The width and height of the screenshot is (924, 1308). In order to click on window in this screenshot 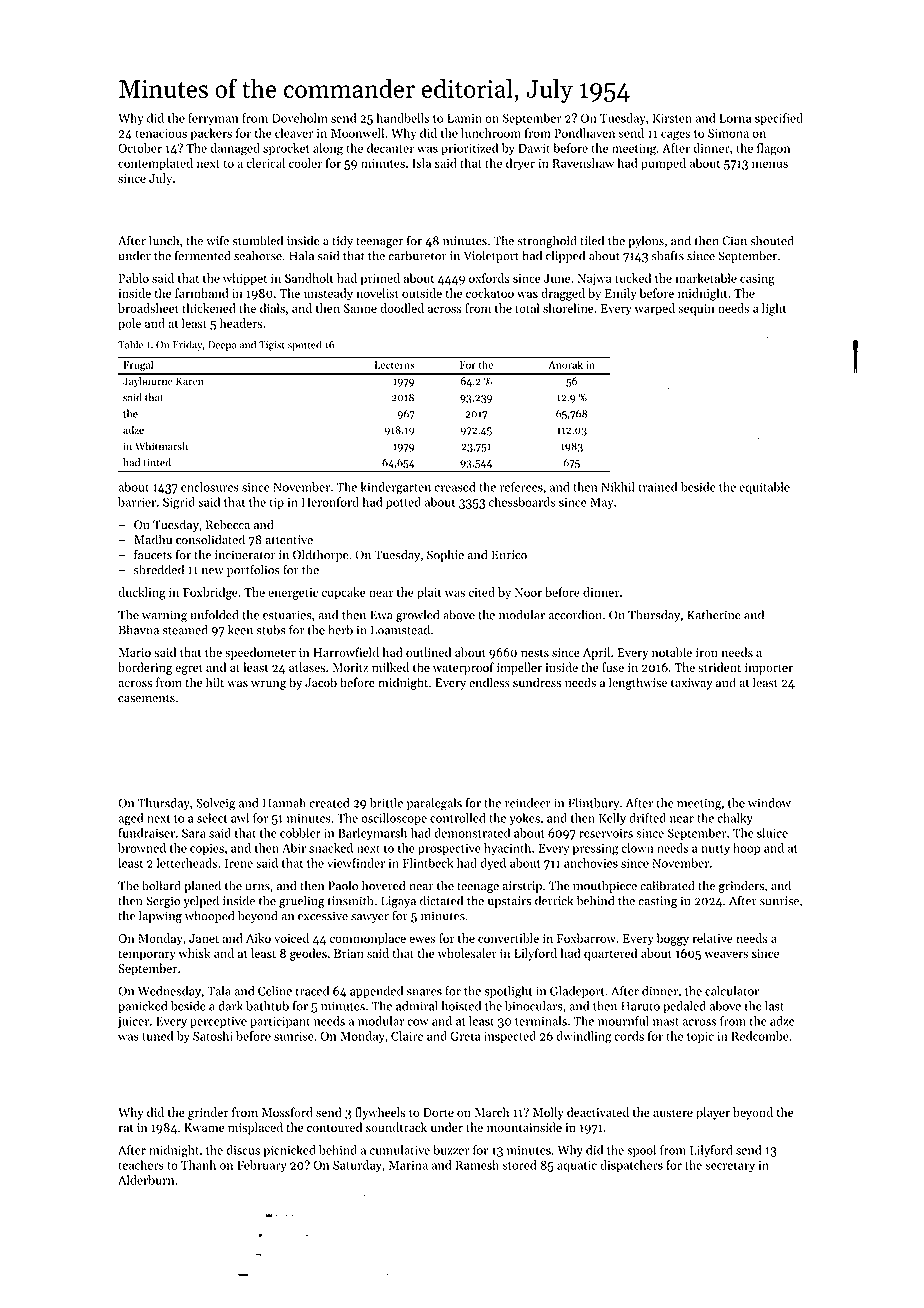, I will do `click(769, 803)`.
